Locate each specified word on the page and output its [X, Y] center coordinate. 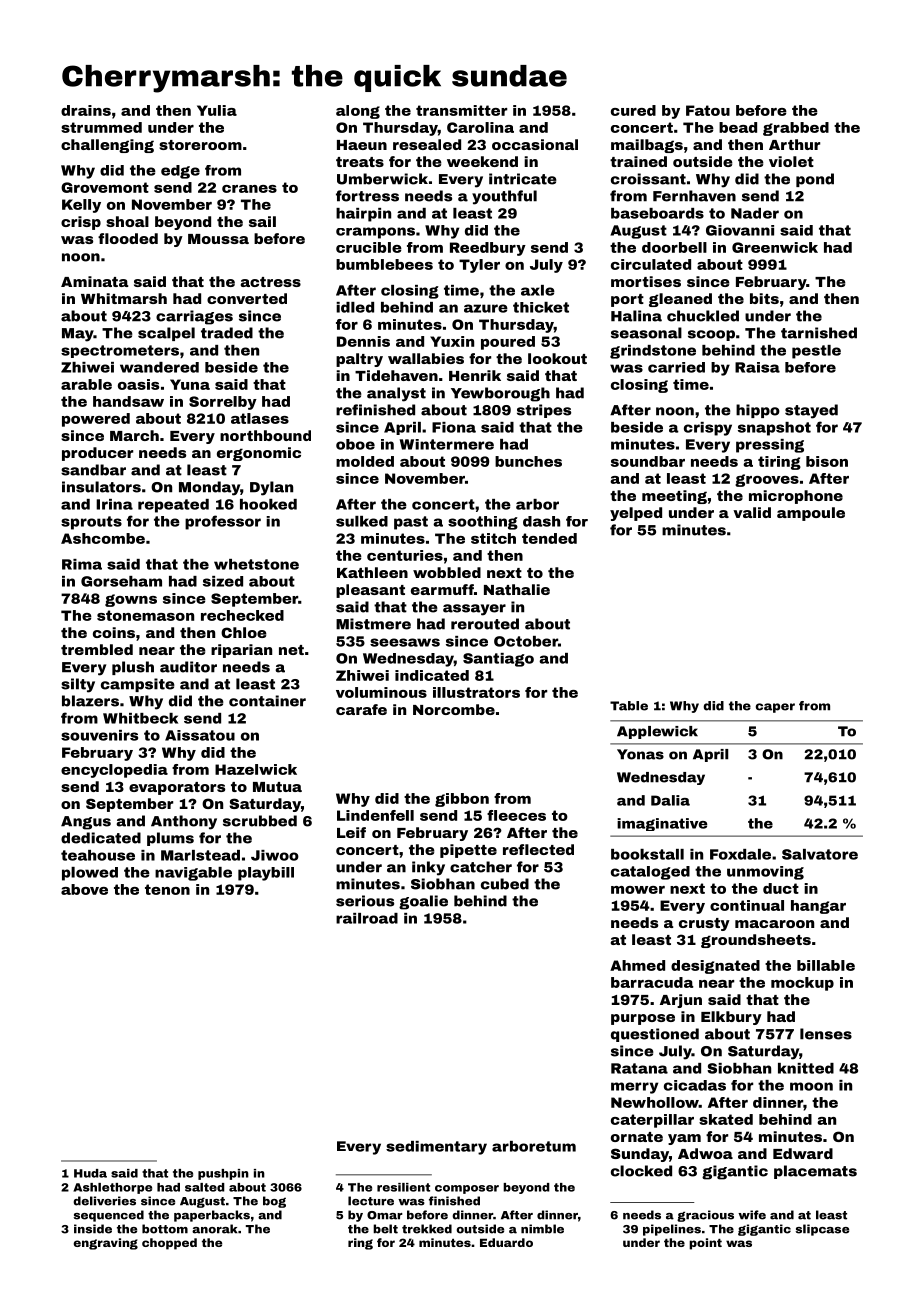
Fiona [454, 427]
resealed [427, 144]
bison [827, 461]
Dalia [670, 800]
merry [634, 1088]
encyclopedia [114, 771]
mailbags [647, 146]
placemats [815, 1172]
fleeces [516, 815]
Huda [90, 1173]
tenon [167, 889]
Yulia [217, 110]
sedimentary [436, 1148]
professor [223, 522]
